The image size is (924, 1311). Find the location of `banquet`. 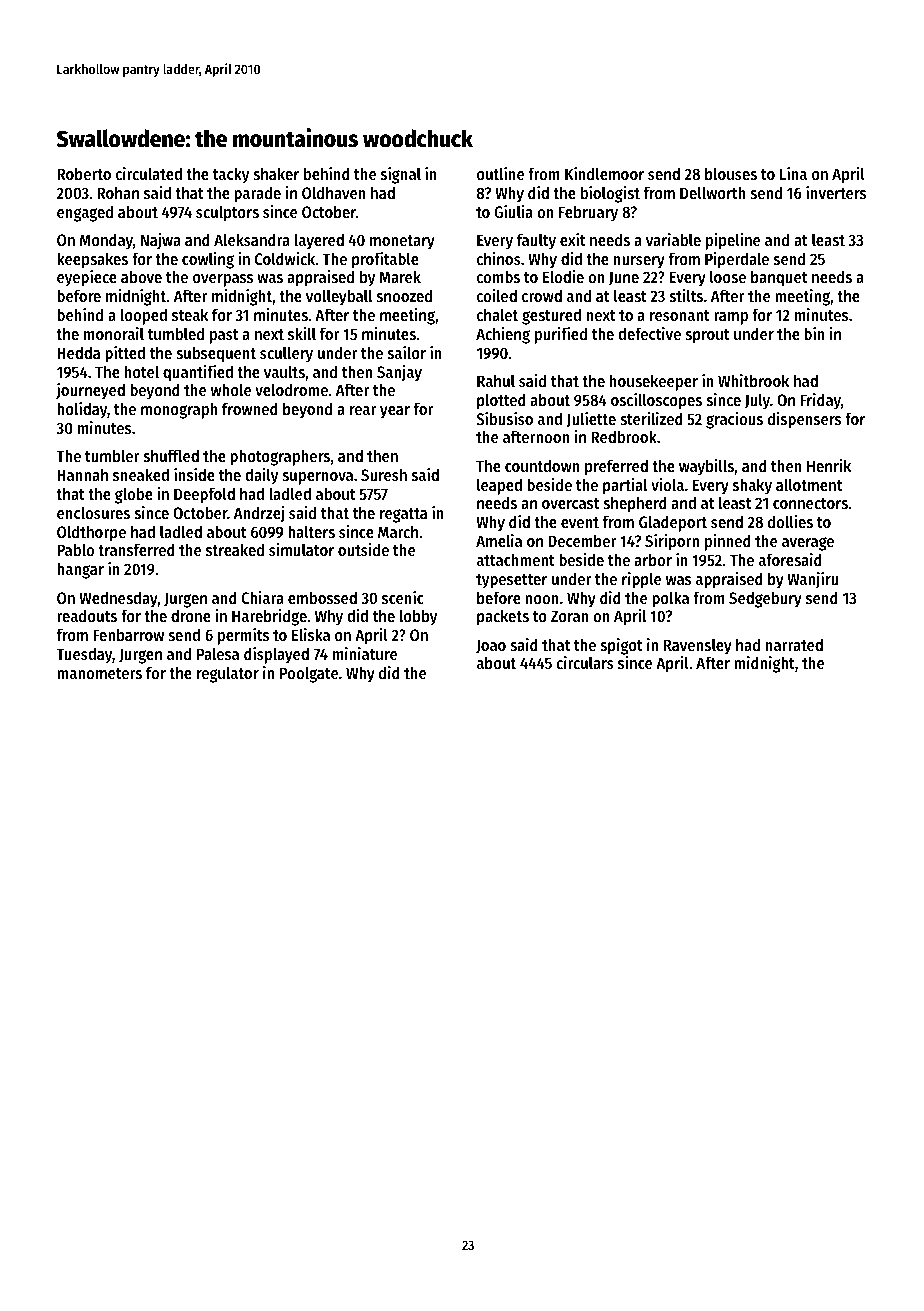

banquet is located at coordinates (779, 278).
